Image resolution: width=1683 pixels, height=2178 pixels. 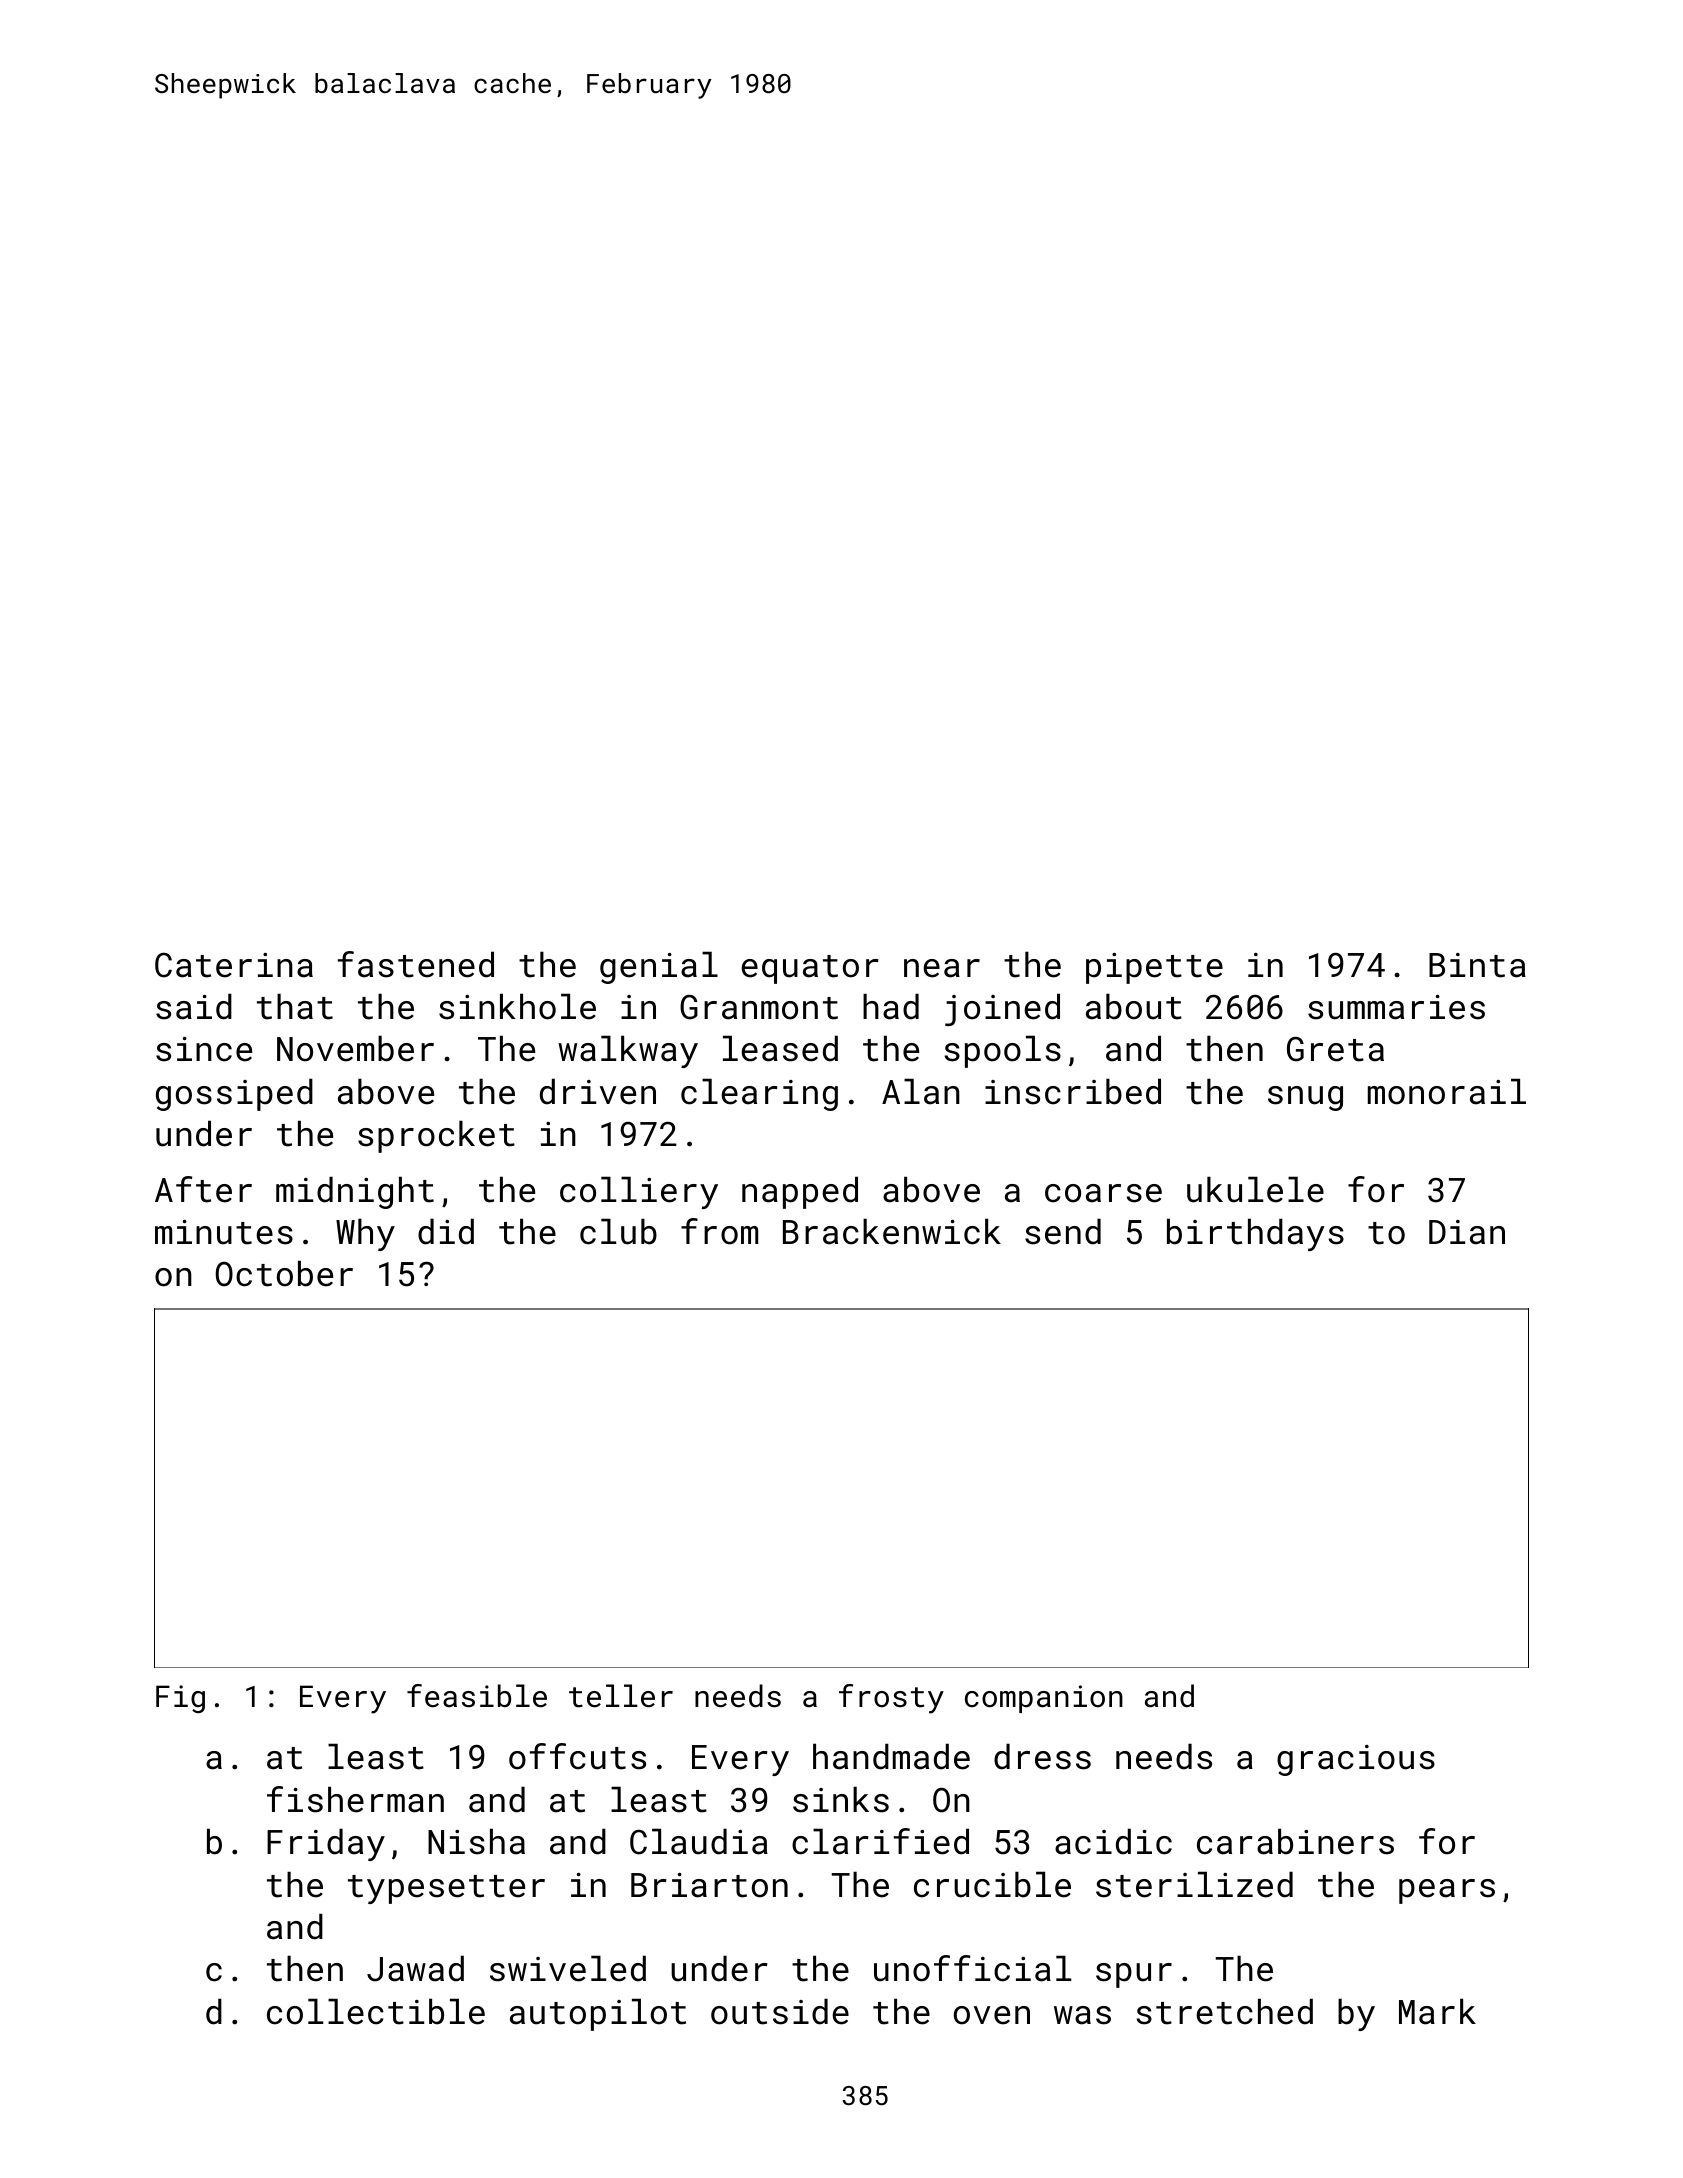 What do you see at coordinates (1063, 1231) in the screenshot?
I see `send` at bounding box center [1063, 1231].
